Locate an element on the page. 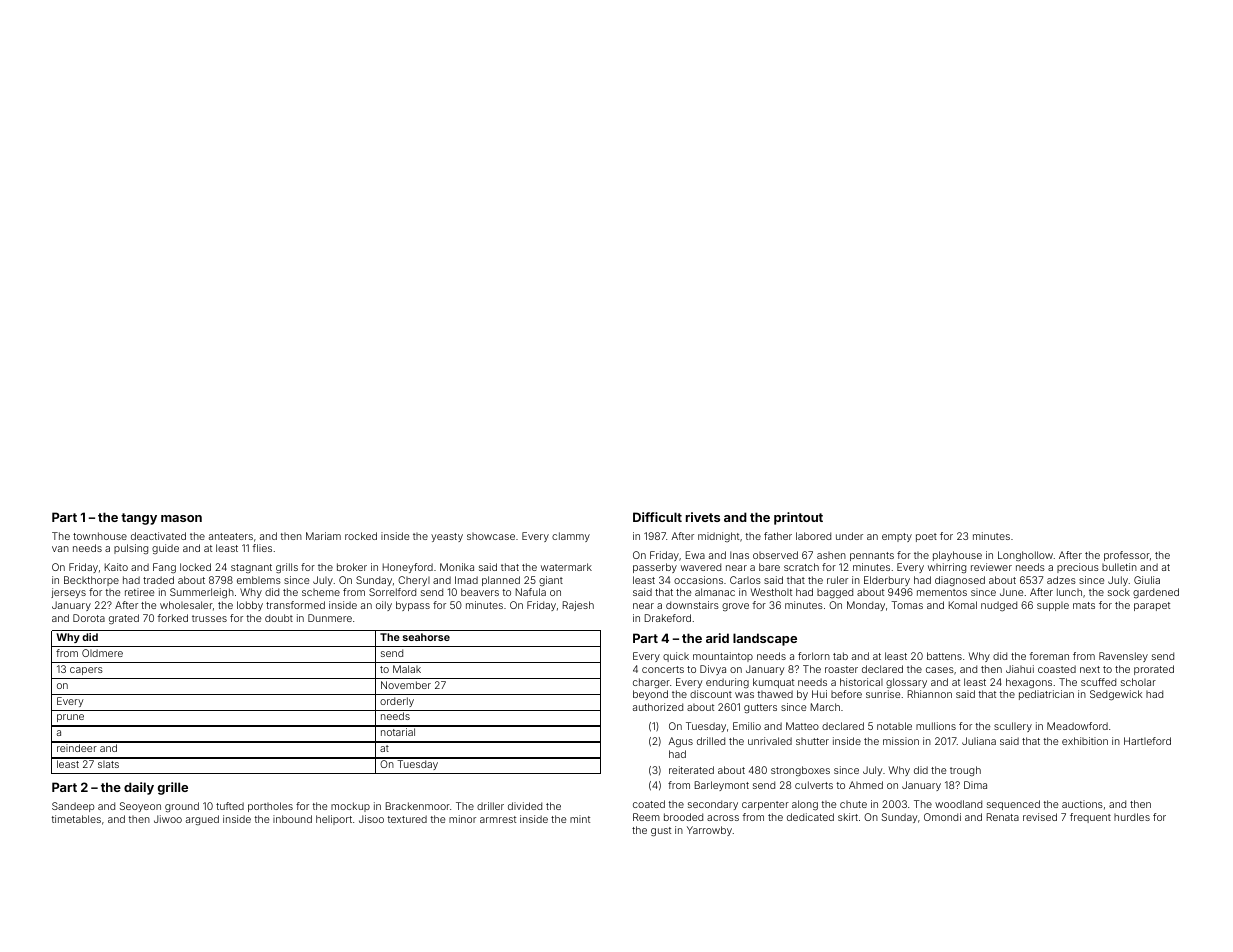  Ravensley is located at coordinates (1123, 657).
